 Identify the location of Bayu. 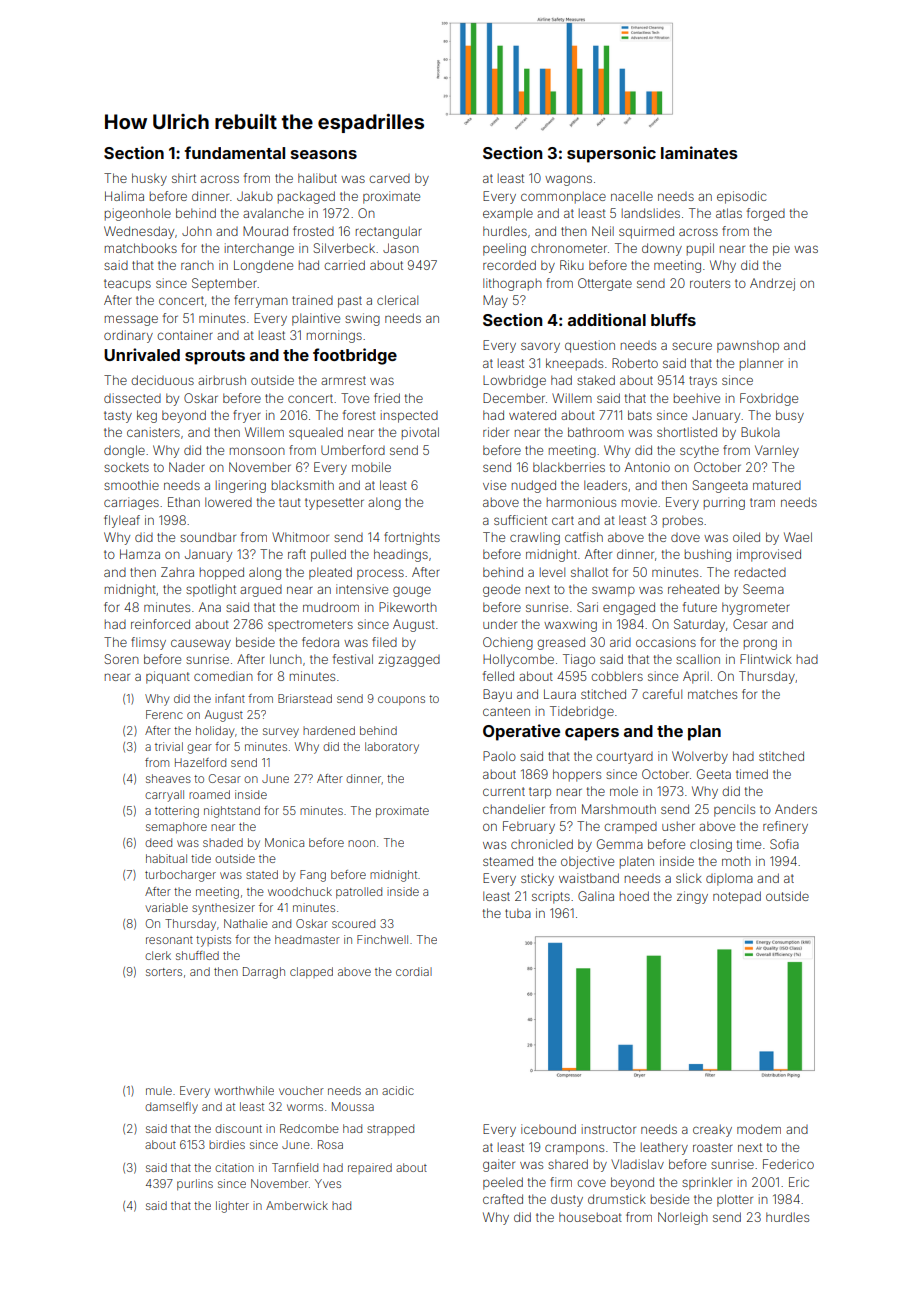
(497, 695).
